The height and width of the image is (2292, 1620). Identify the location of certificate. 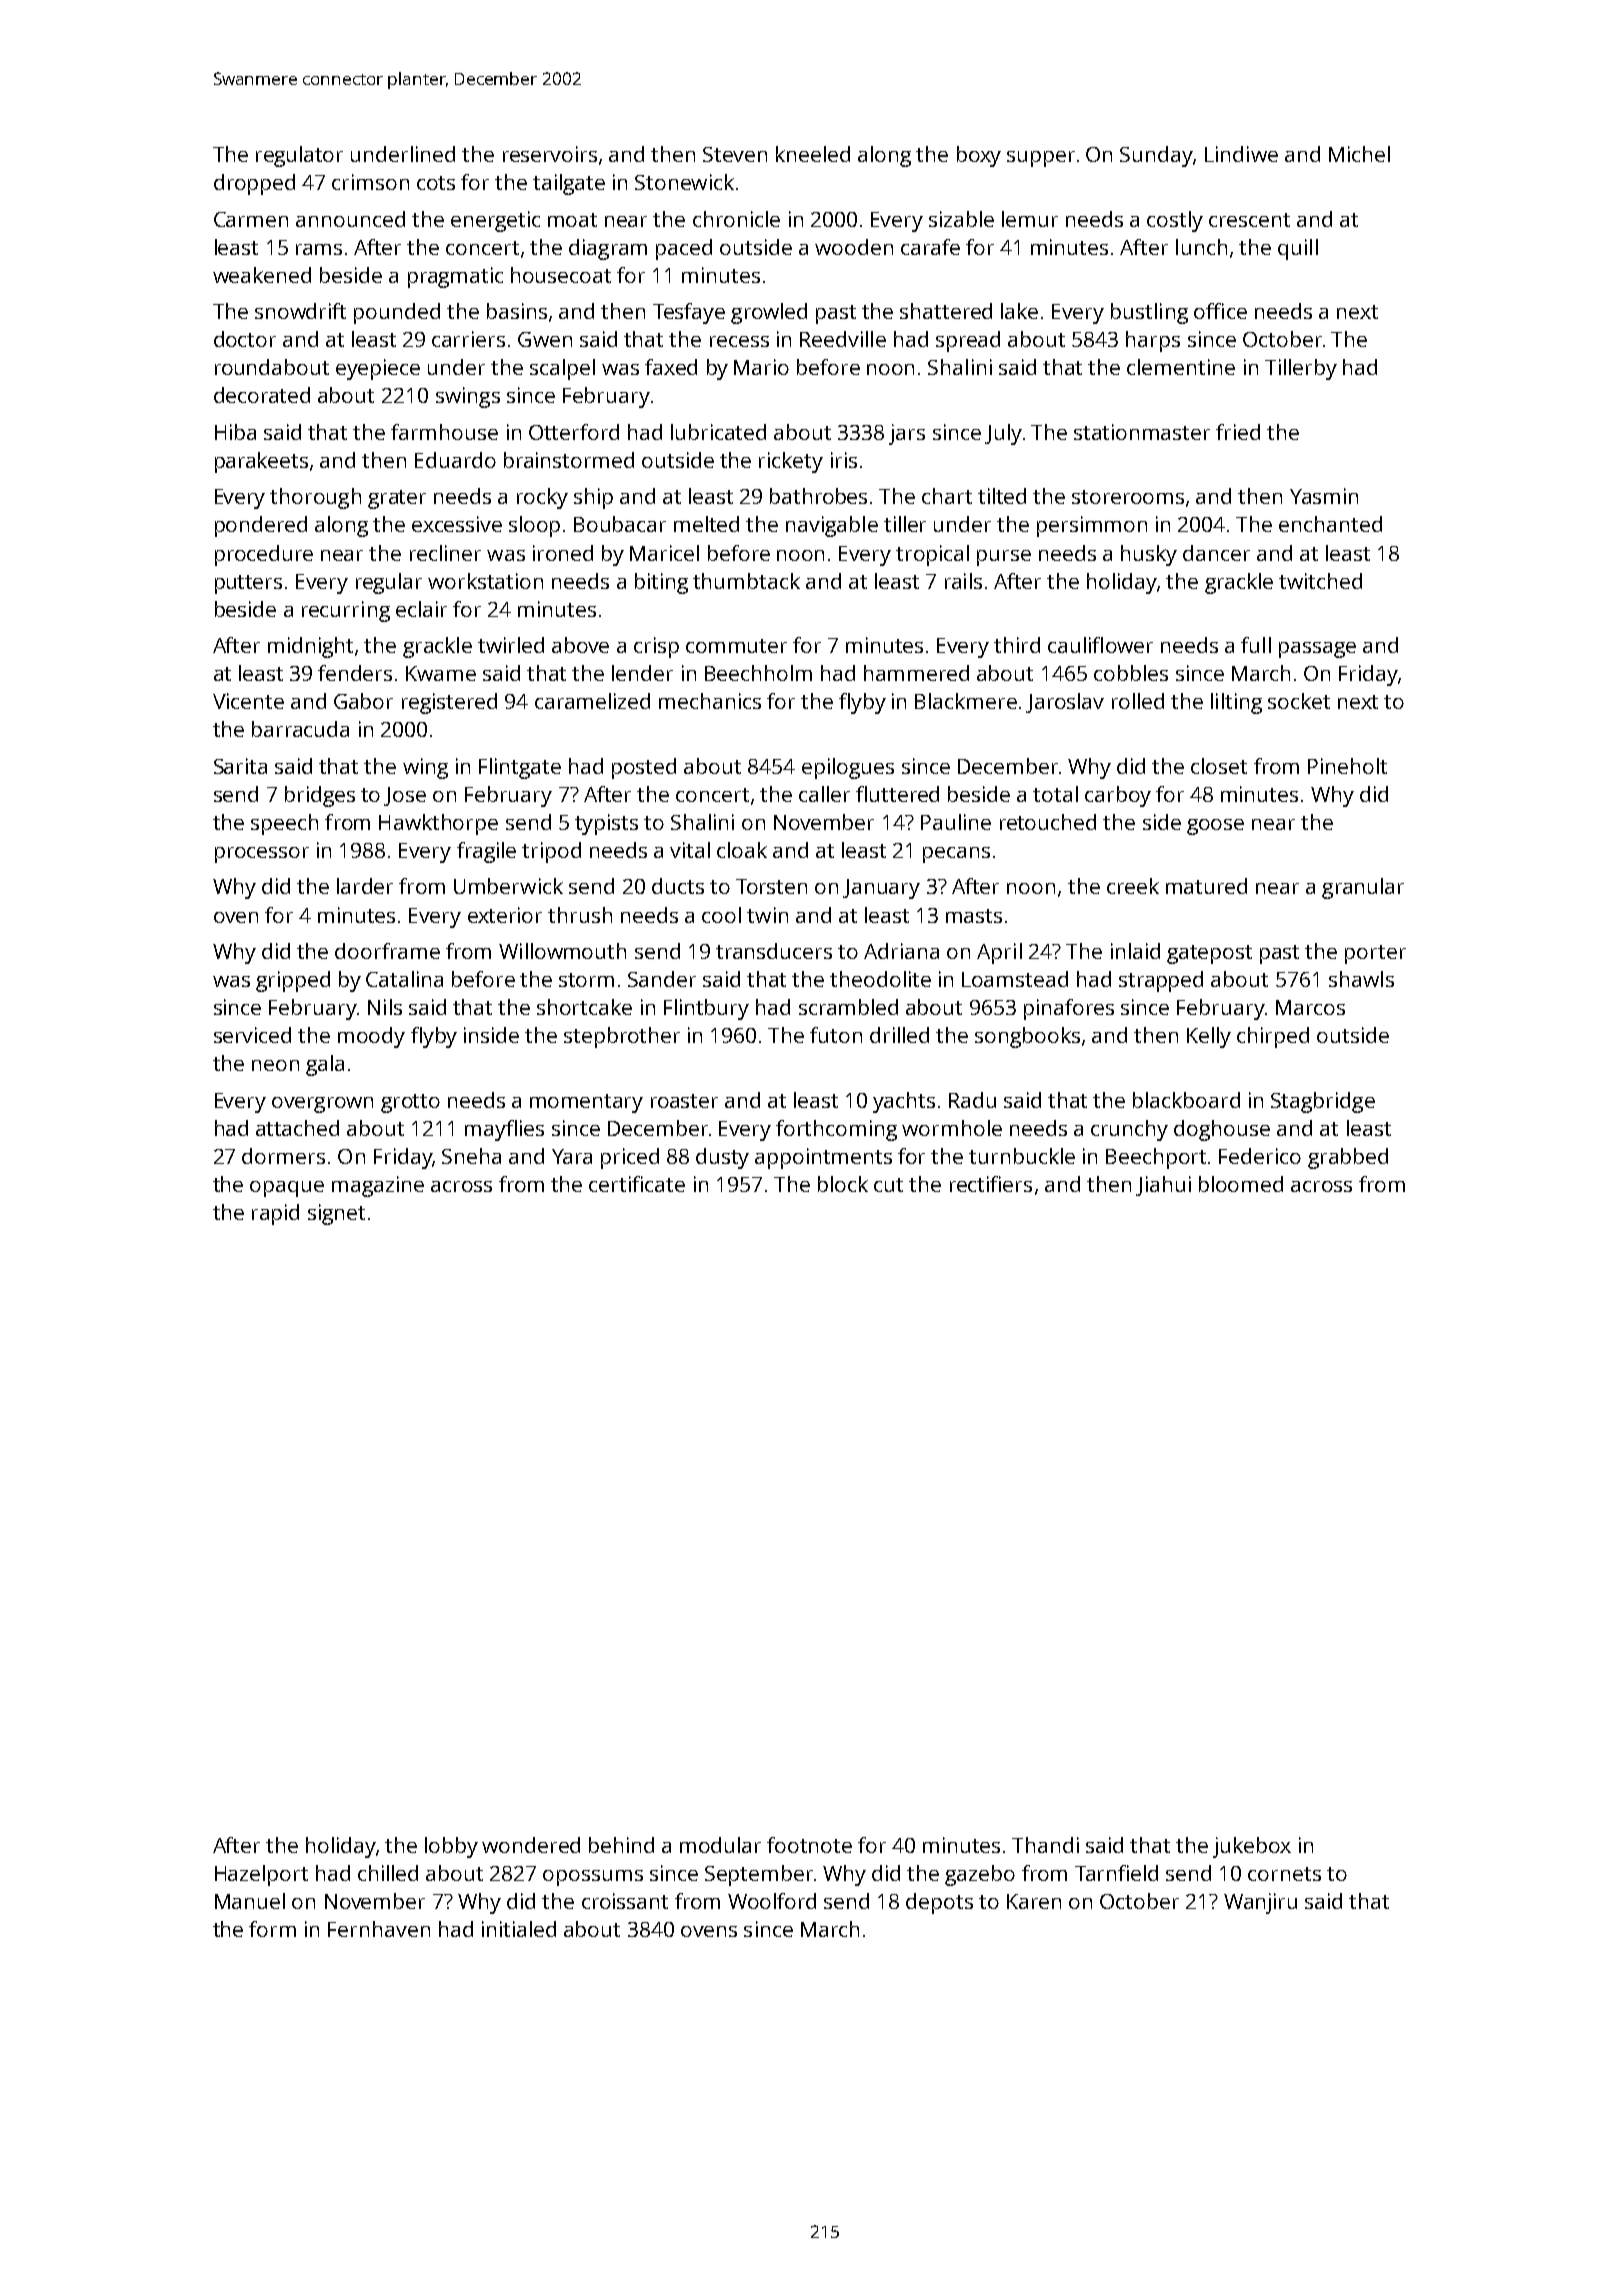
(637, 1184).
